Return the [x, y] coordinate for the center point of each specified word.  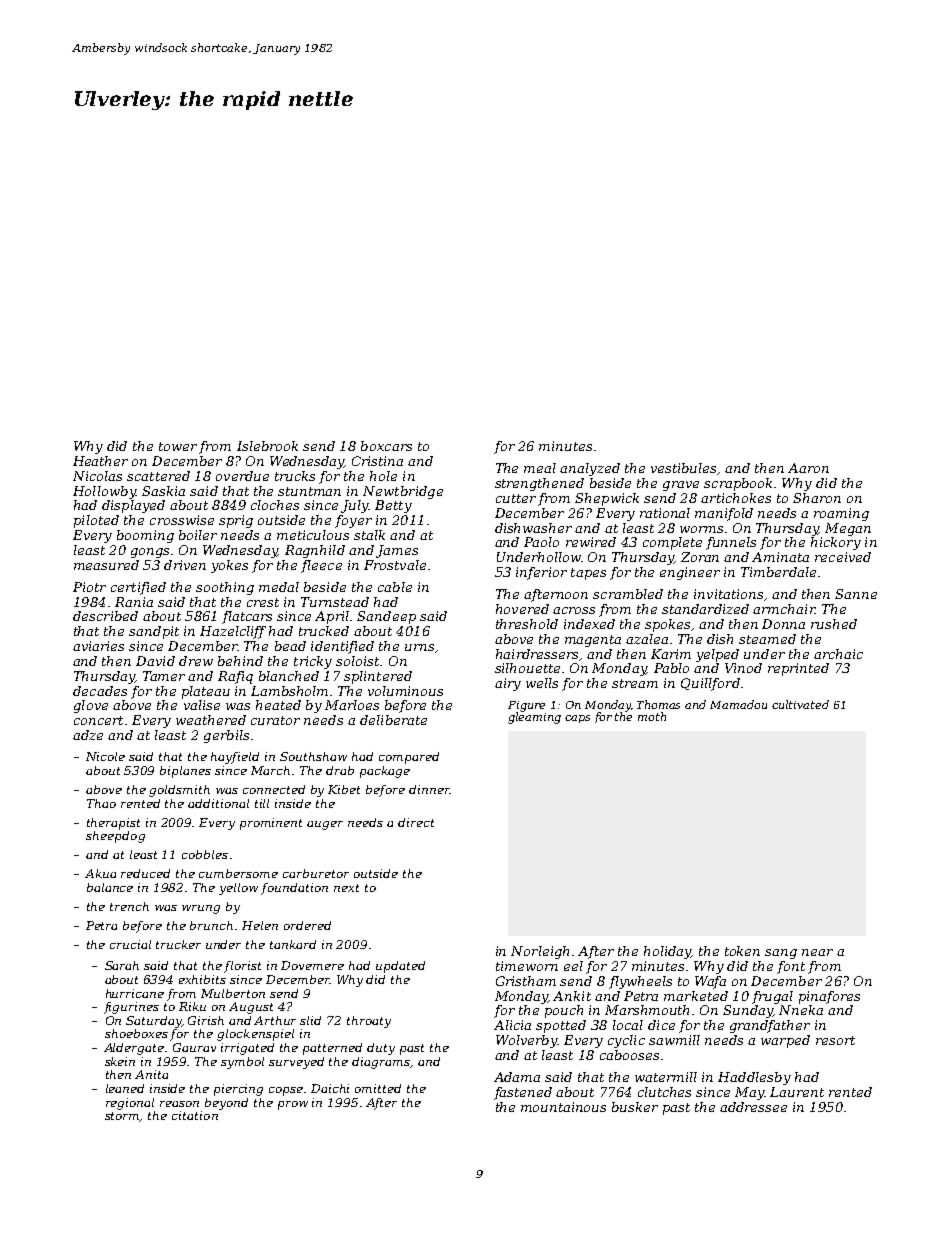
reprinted [798, 669]
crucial [130, 944]
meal [540, 468]
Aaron [808, 468]
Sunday [748, 1011]
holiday [667, 952]
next [346, 888]
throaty [369, 1022]
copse [286, 1091]
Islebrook [267, 446]
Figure [526, 706]
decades [100, 691]
